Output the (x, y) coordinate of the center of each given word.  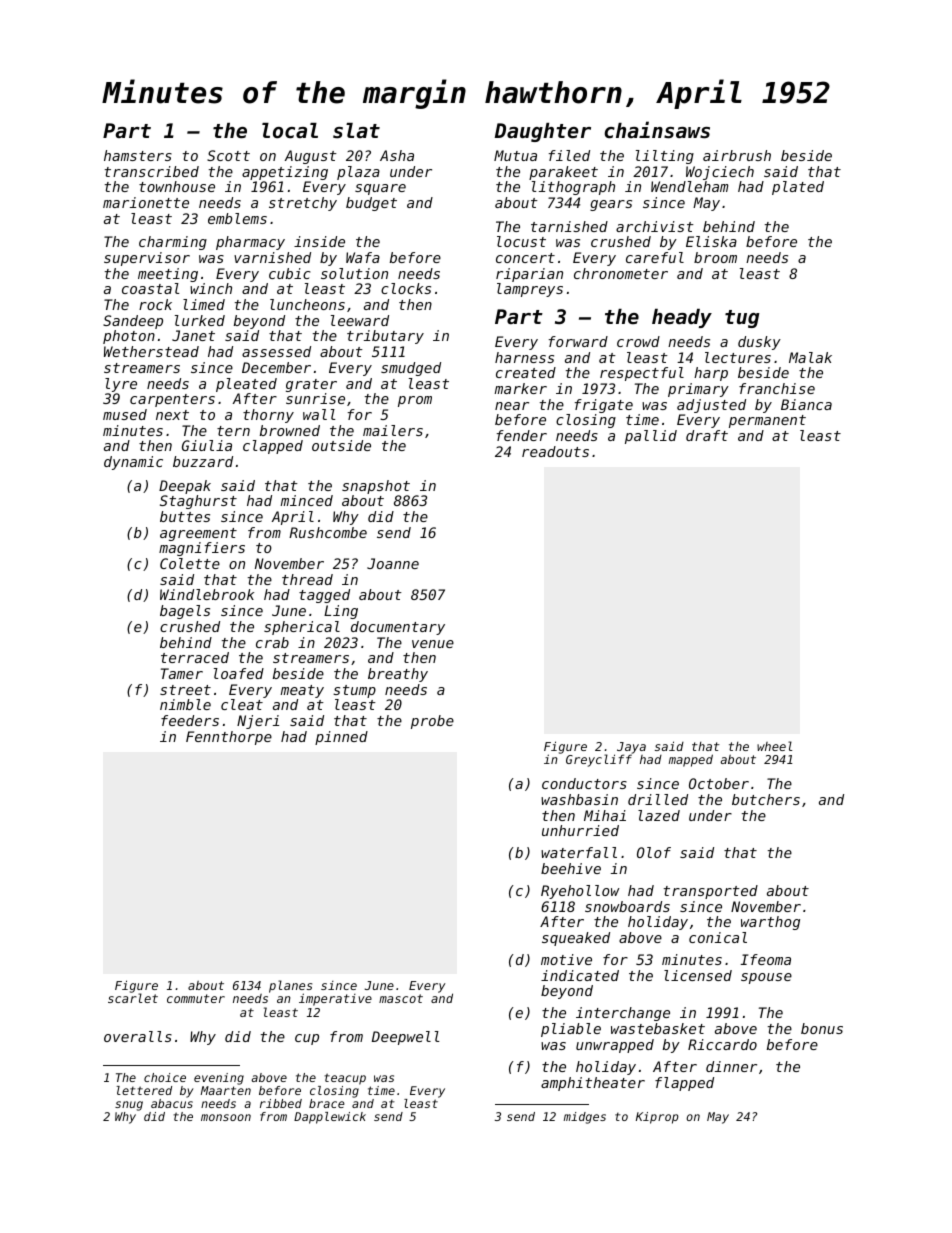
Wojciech (720, 173)
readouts (555, 451)
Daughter (543, 132)
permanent (767, 421)
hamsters (138, 155)
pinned (341, 738)
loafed (239, 673)
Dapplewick (330, 1118)
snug (129, 1106)
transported (711, 892)
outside (341, 445)
